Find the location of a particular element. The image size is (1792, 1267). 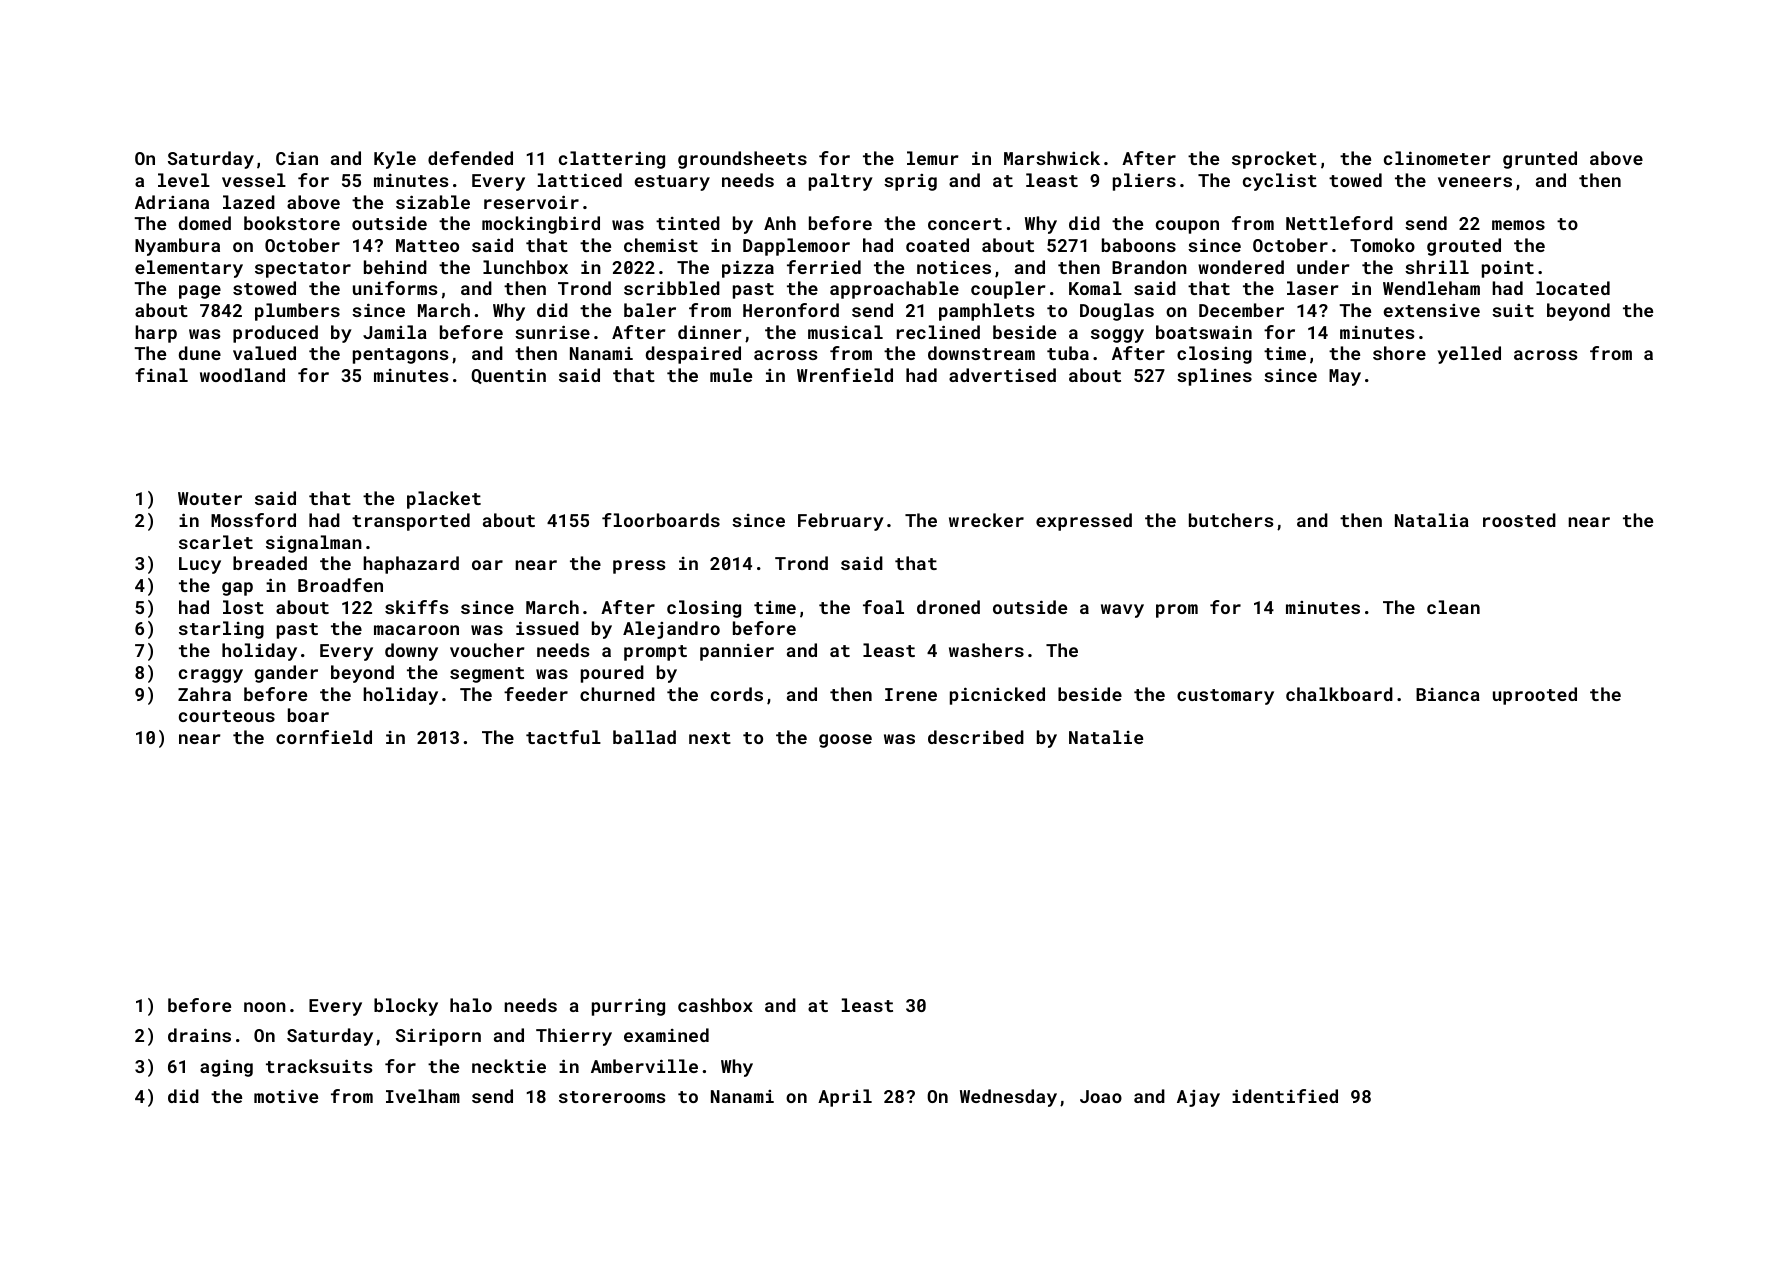

lemur is located at coordinates (933, 158).
